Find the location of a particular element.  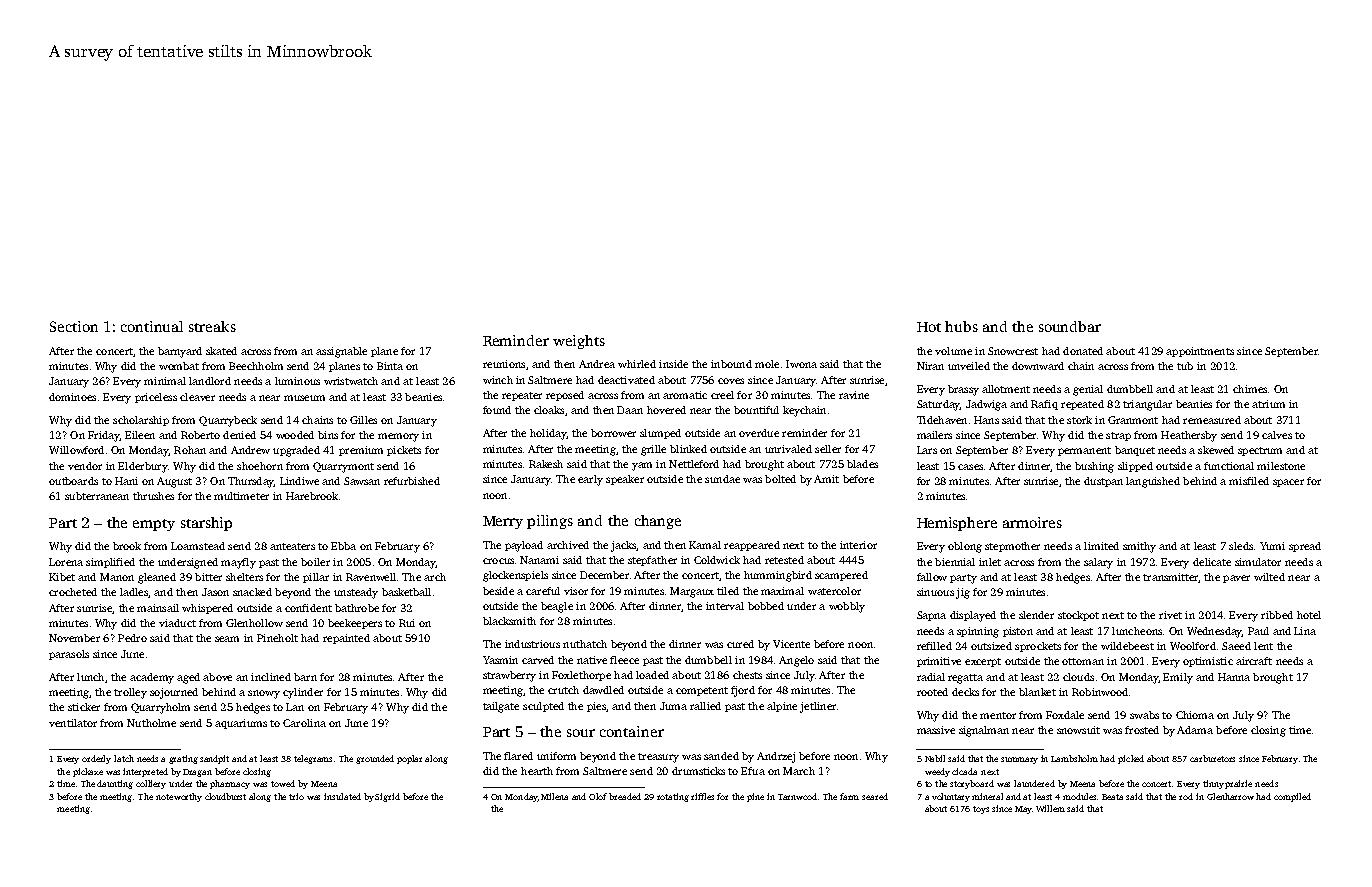

Robinwood is located at coordinates (1100, 692).
